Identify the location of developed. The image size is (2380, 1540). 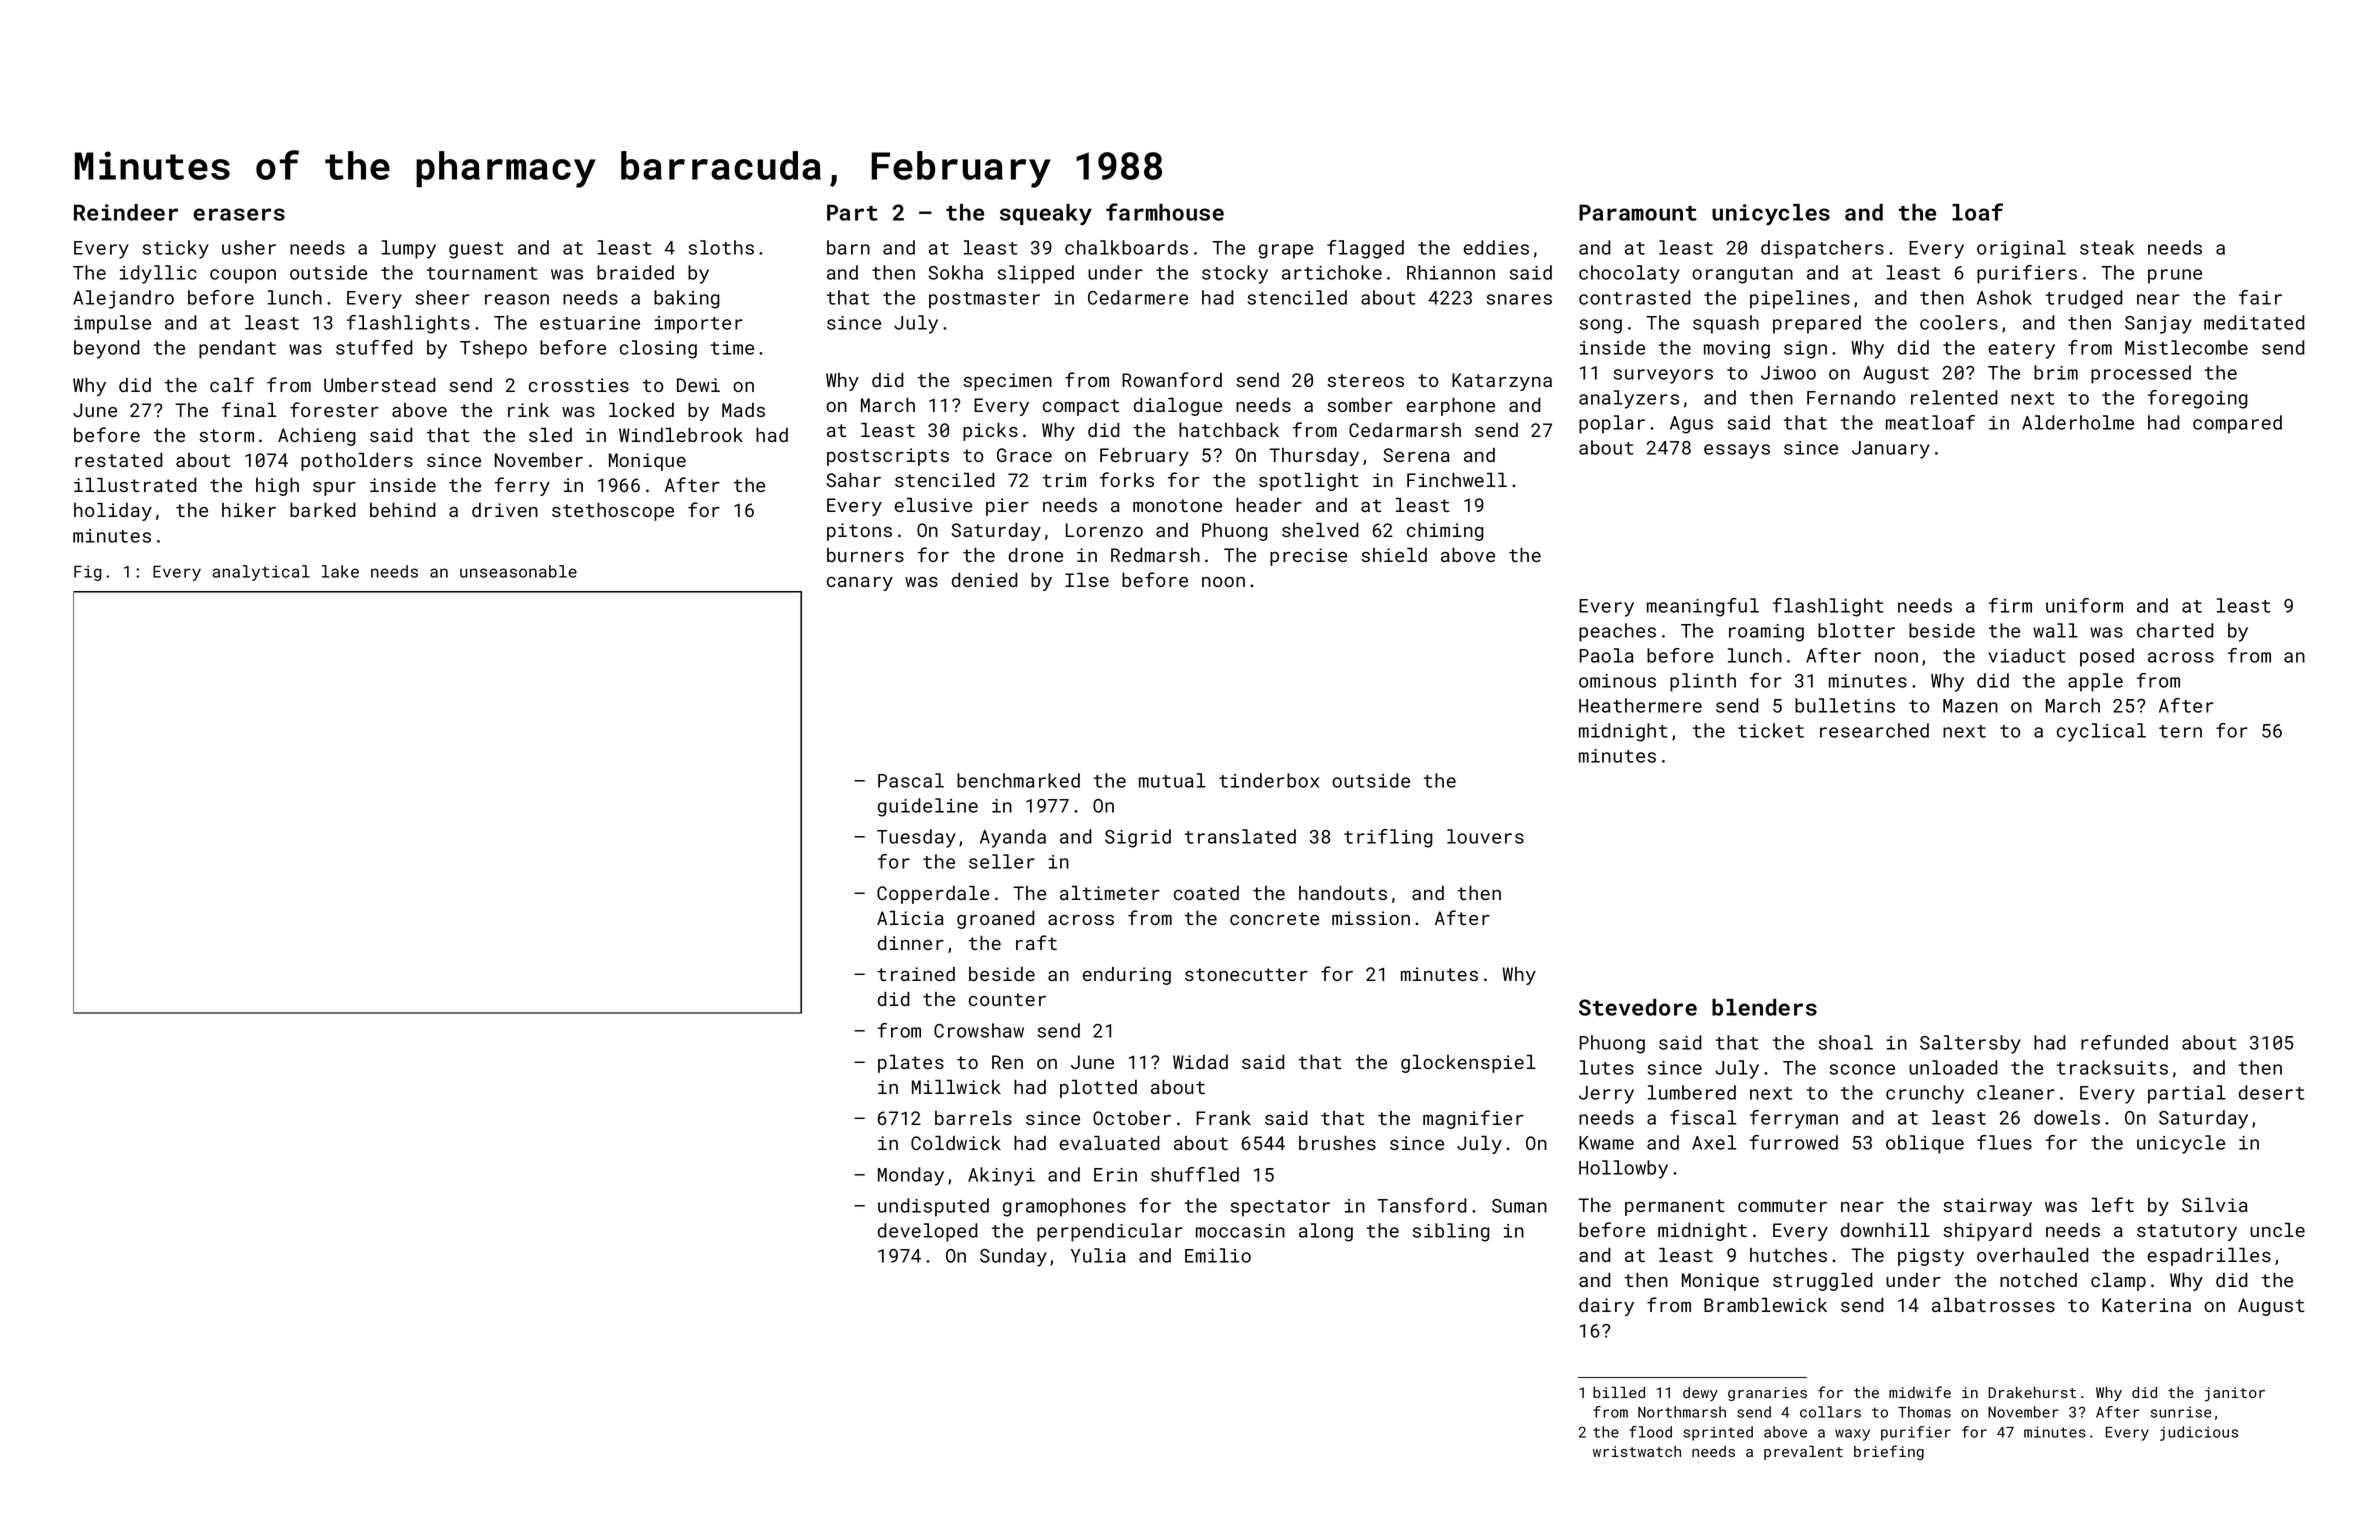
(928, 1232).
